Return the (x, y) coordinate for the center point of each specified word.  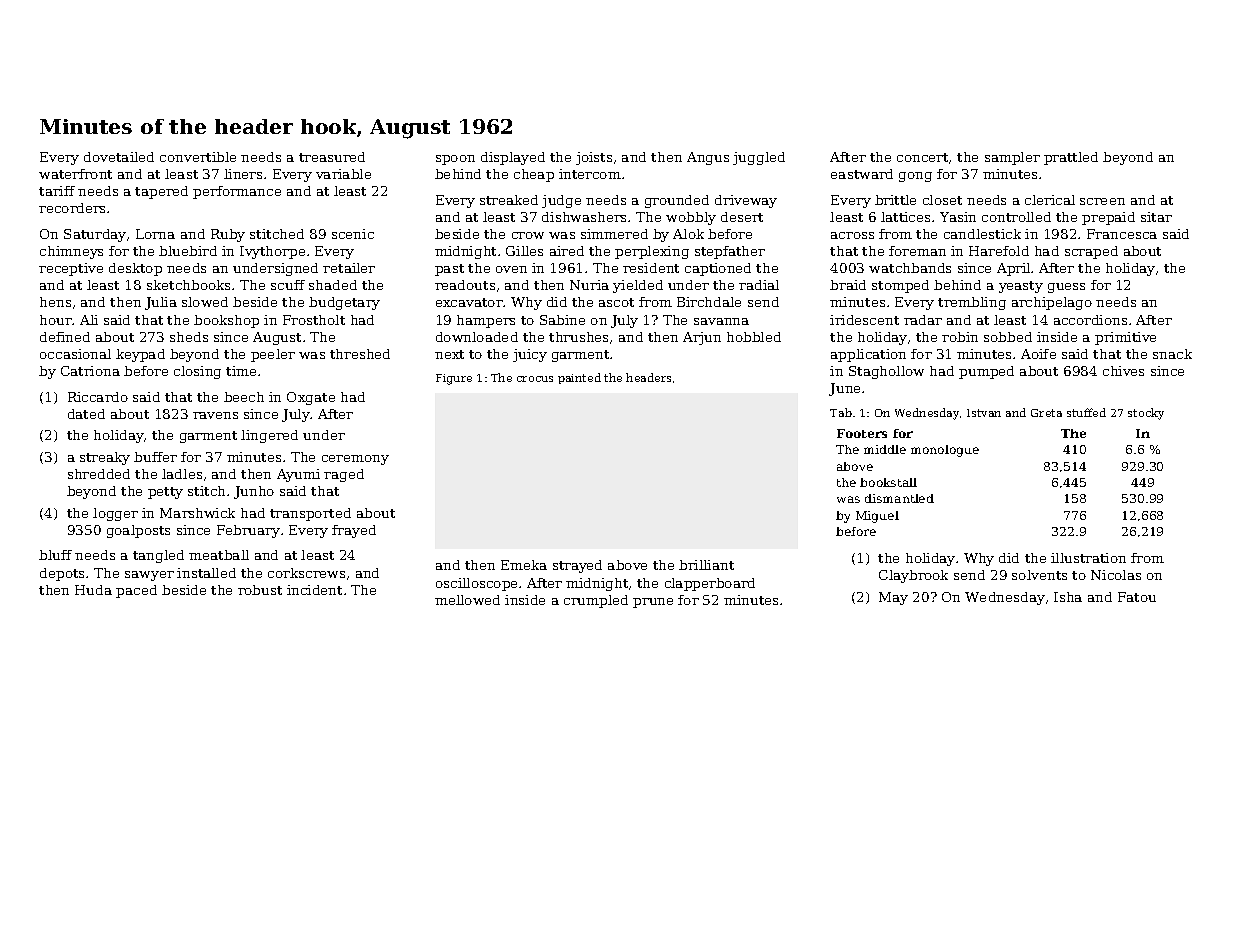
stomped (900, 286)
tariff (57, 191)
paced (136, 591)
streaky (105, 458)
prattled (1071, 158)
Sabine (562, 320)
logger (115, 514)
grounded (677, 201)
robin (960, 337)
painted (579, 378)
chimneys (71, 252)
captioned (718, 269)
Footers (862, 433)
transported (310, 514)
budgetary (344, 303)
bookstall (888, 482)
